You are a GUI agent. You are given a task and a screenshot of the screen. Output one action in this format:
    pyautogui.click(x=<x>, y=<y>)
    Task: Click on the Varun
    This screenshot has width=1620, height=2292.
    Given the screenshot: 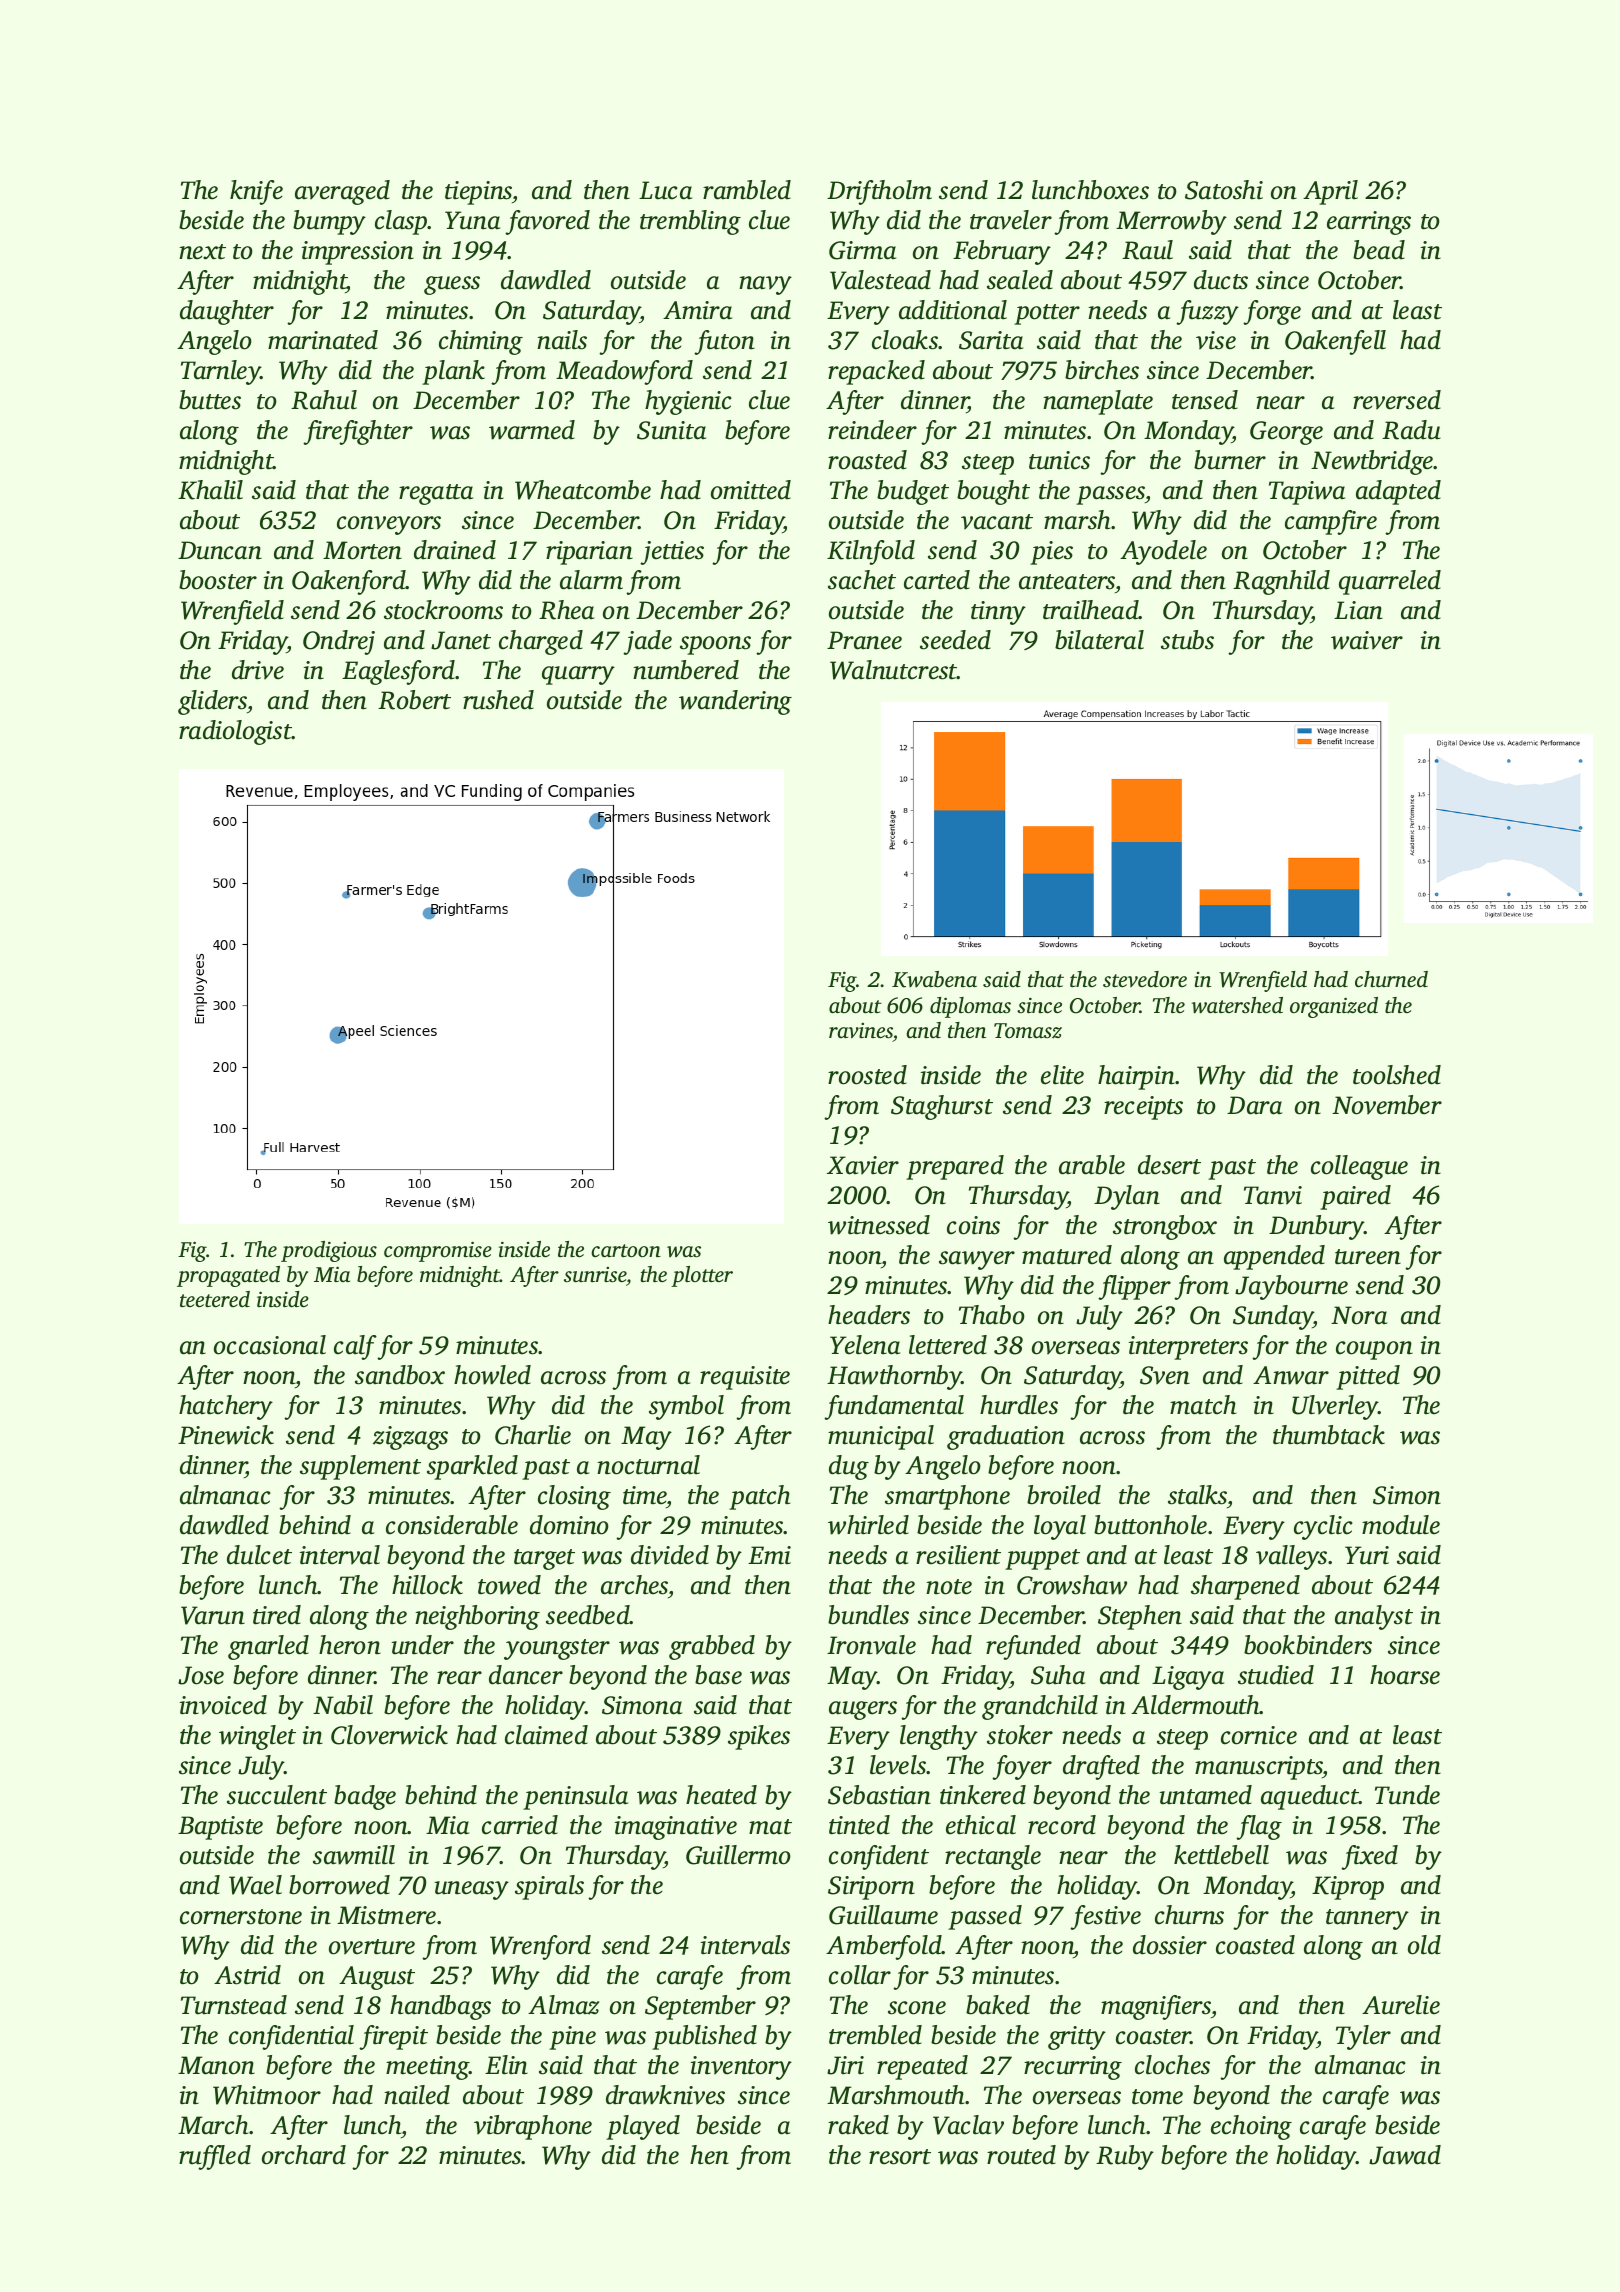 What is the action you would take?
    pyautogui.click(x=213, y=1615)
